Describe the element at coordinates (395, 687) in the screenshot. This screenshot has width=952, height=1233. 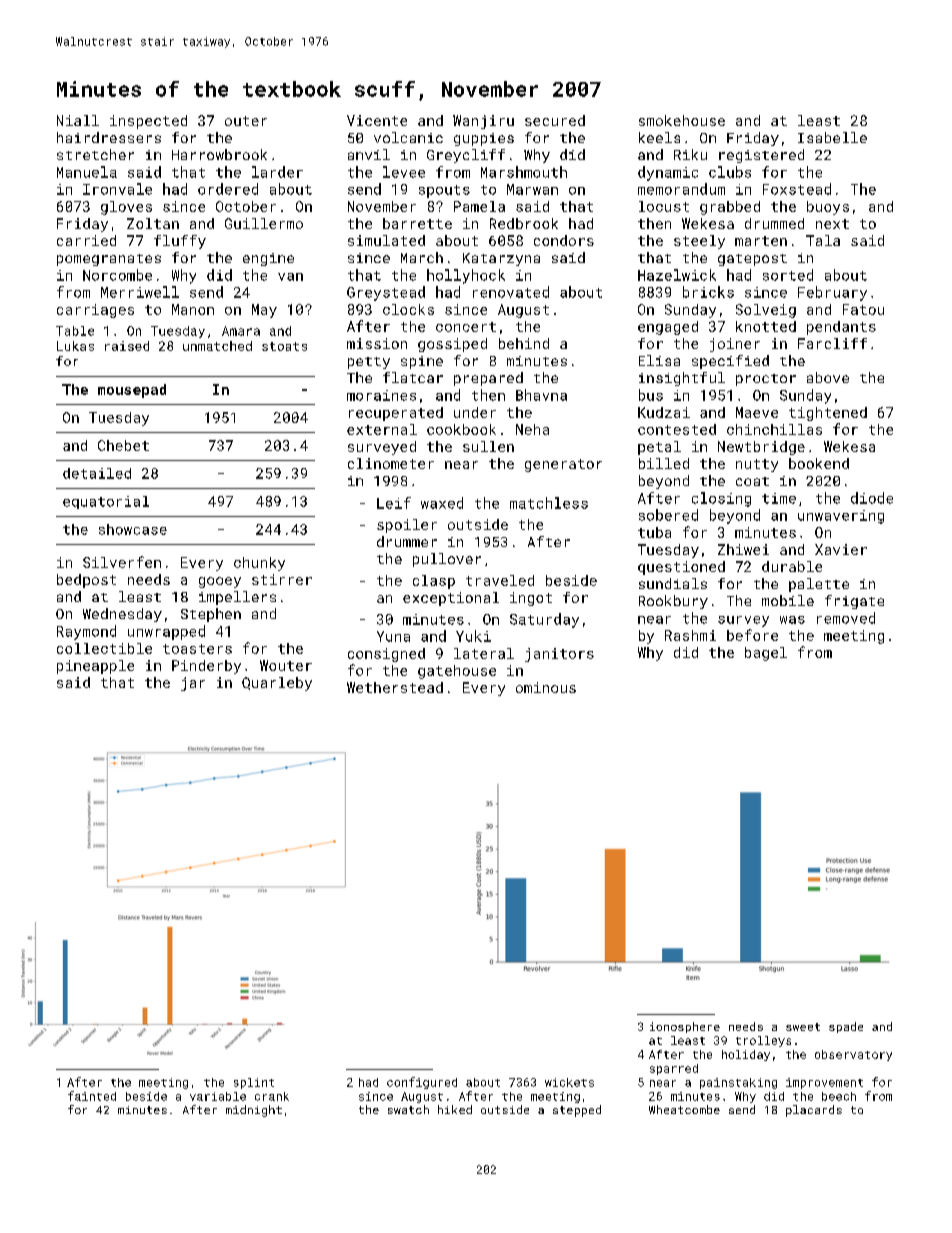
I see `Wetherstead` at that location.
